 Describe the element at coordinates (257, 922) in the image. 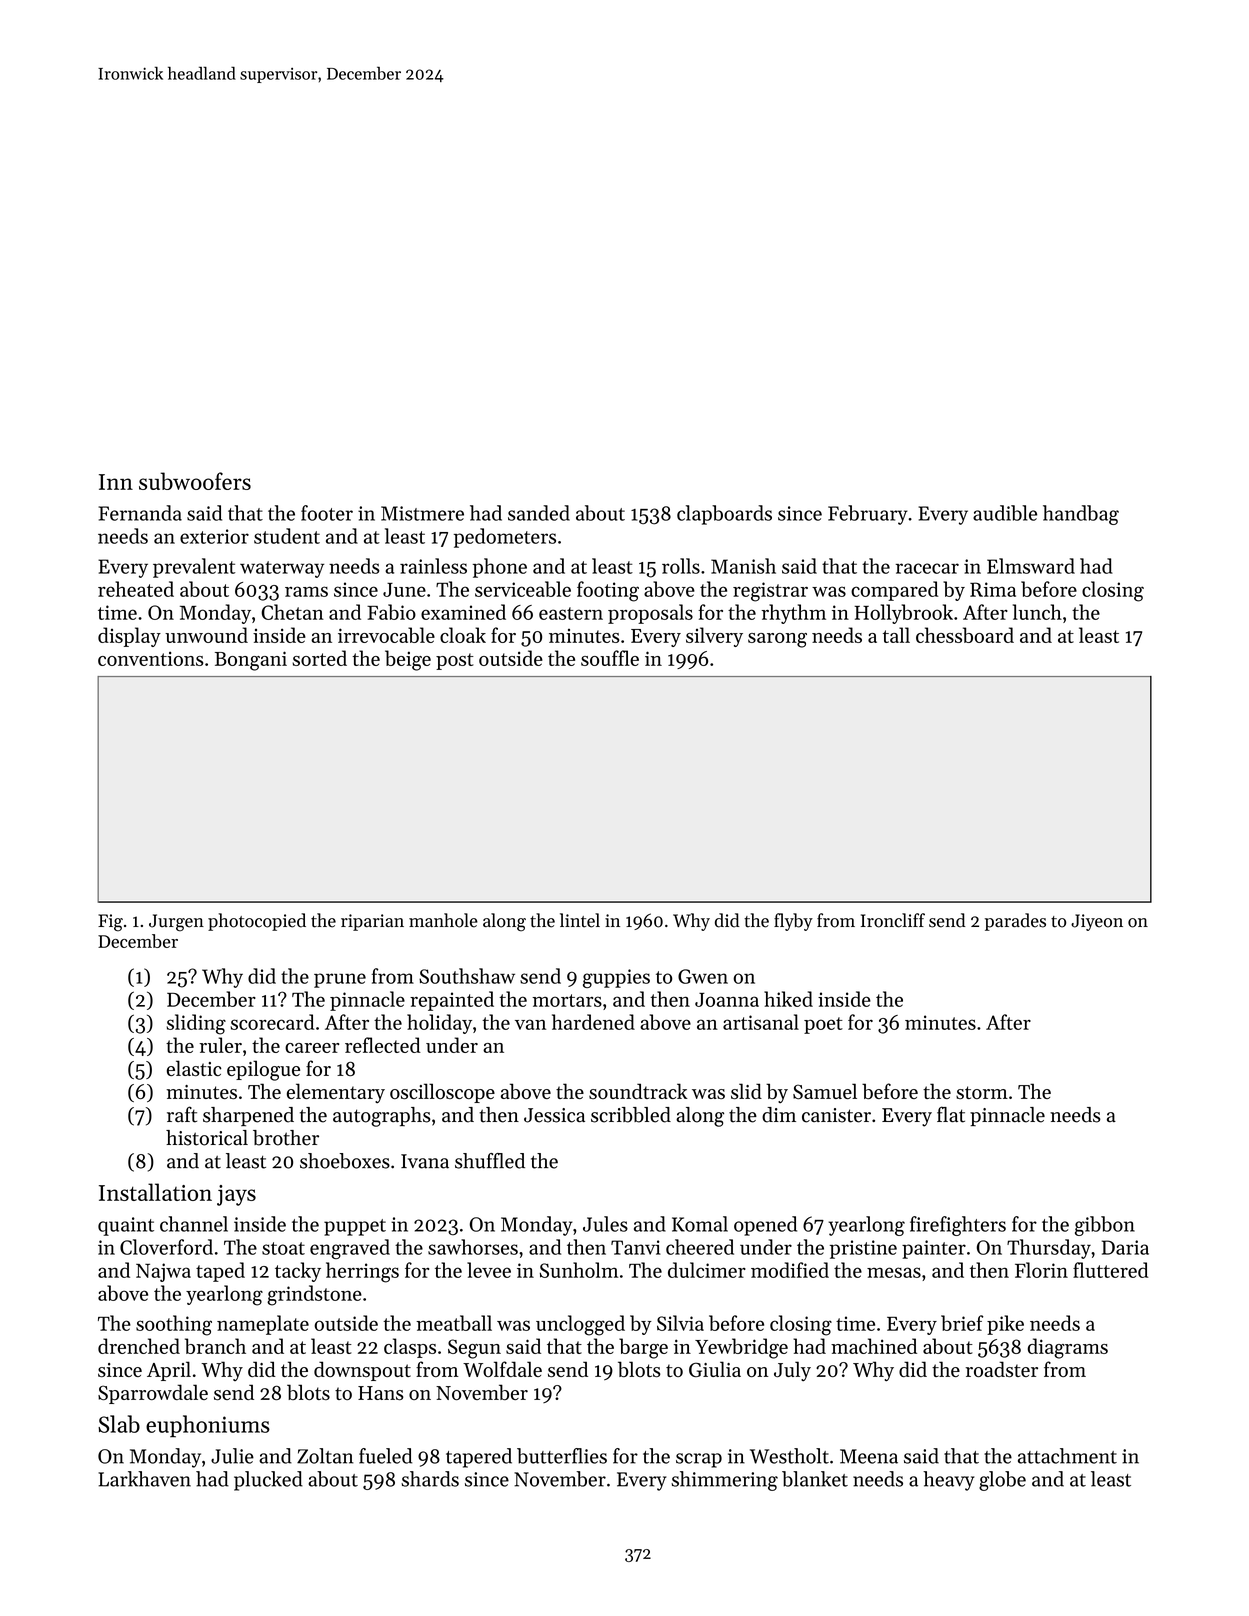

I see `photocopied` at that location.
